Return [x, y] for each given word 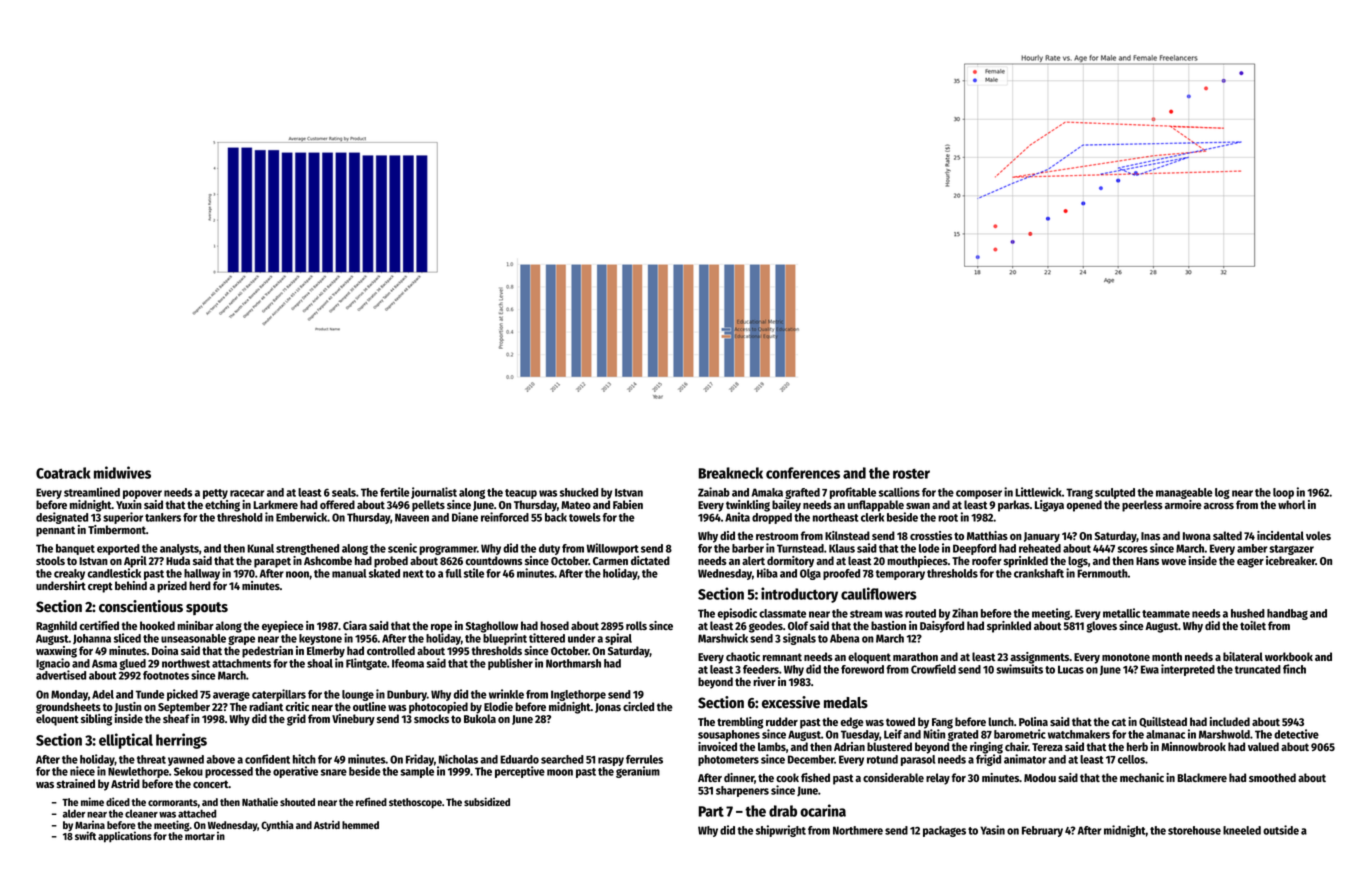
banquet [75, 549]
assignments [1039, 658]
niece [82, 771]
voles [1318, 535]
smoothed [1272, 777]
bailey [786, 506]
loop [1283, 493]
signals [799, 639]
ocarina [823, 810]
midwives [122, 472]
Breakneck [730, 473]
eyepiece [283, 627]
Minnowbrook [1193, 746]
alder [74, 813]
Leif [893, 734]
